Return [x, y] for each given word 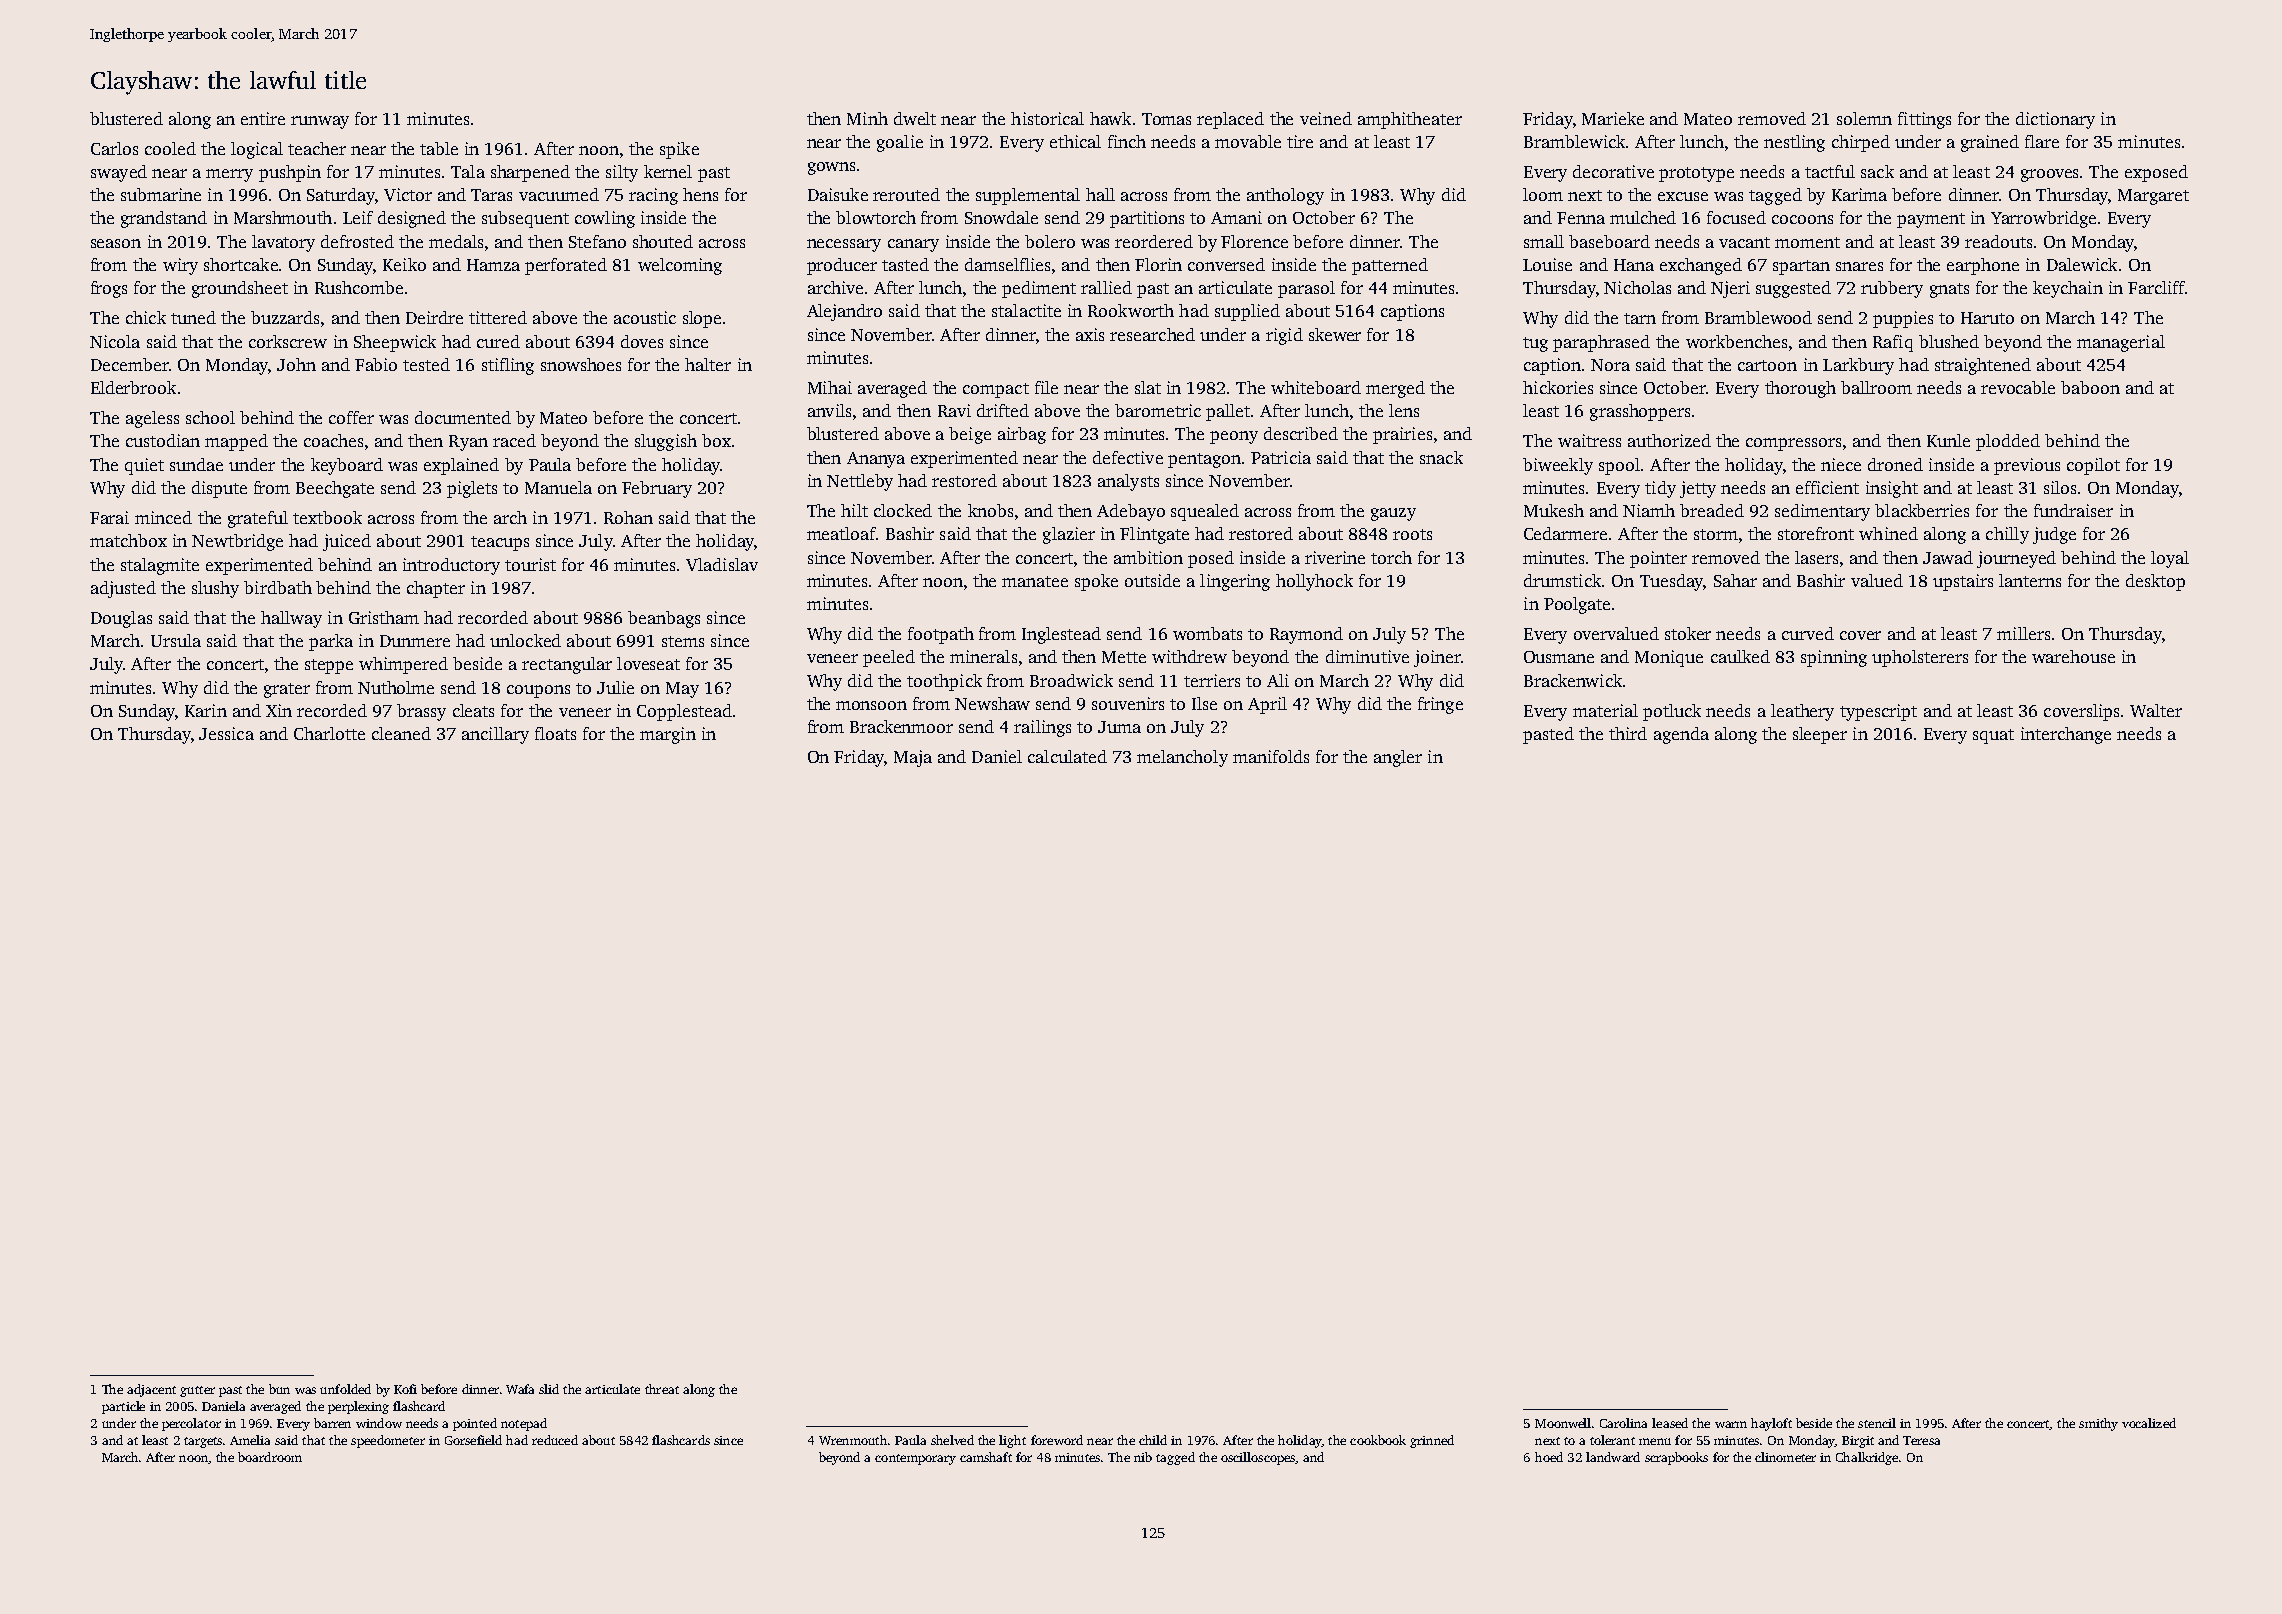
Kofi [405, 1389]
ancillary [495, 735]
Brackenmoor [901, 726]
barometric [1158, 410]
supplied [1247, 312]
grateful [258, 519]
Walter [2156, 710]
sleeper [1820, 735]
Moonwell [1563, 1423]
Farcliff [2156, 287]
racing [653, 196]
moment [1807, 242]
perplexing [358, 1407]
